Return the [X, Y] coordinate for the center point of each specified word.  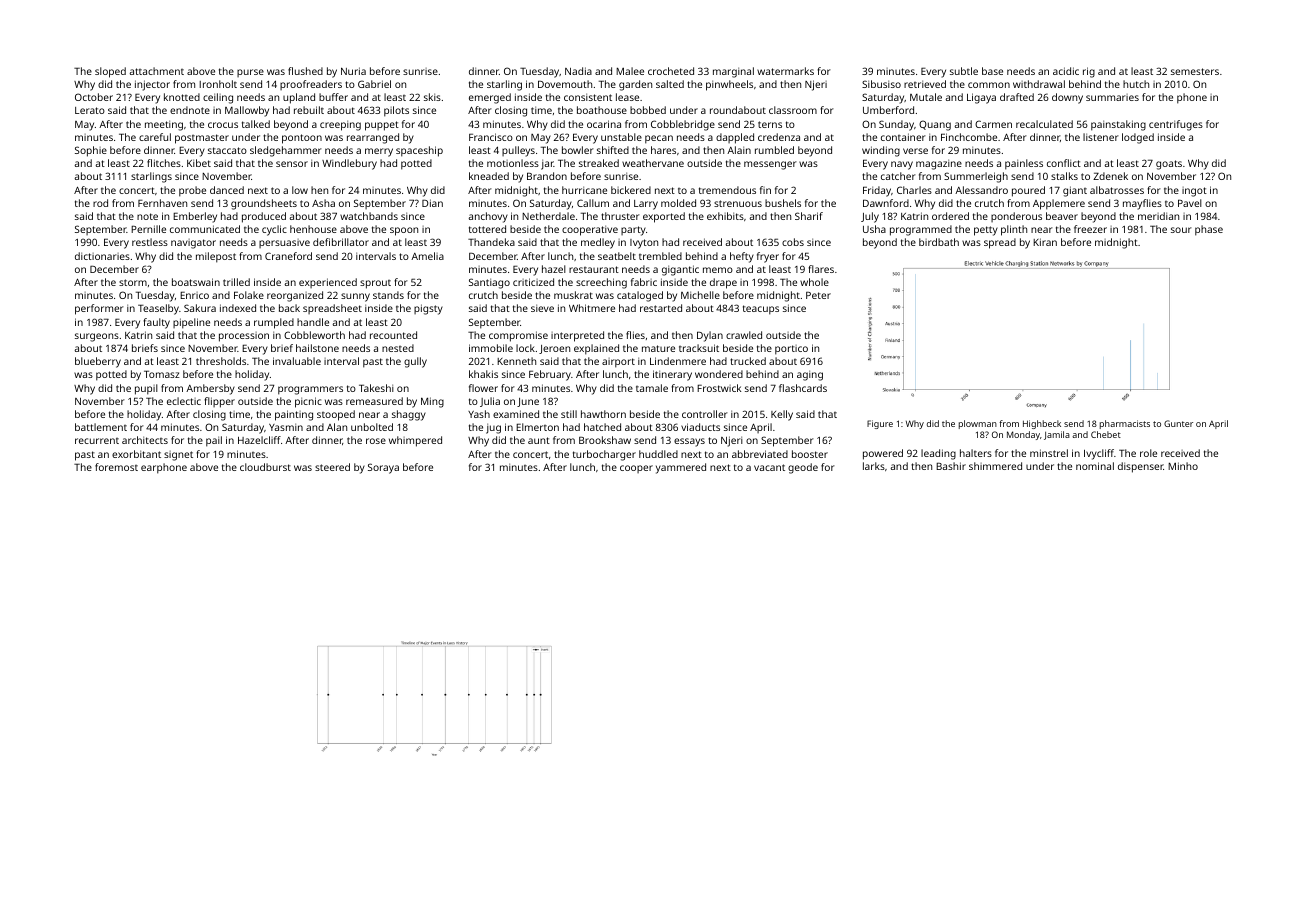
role [1148, 453]
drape [723, 283]
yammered [681, 468]
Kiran [1045, 242]
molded [678, 203]
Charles [914, 190]
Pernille [148, 229]
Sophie [91, 151]
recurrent [97, 441]
